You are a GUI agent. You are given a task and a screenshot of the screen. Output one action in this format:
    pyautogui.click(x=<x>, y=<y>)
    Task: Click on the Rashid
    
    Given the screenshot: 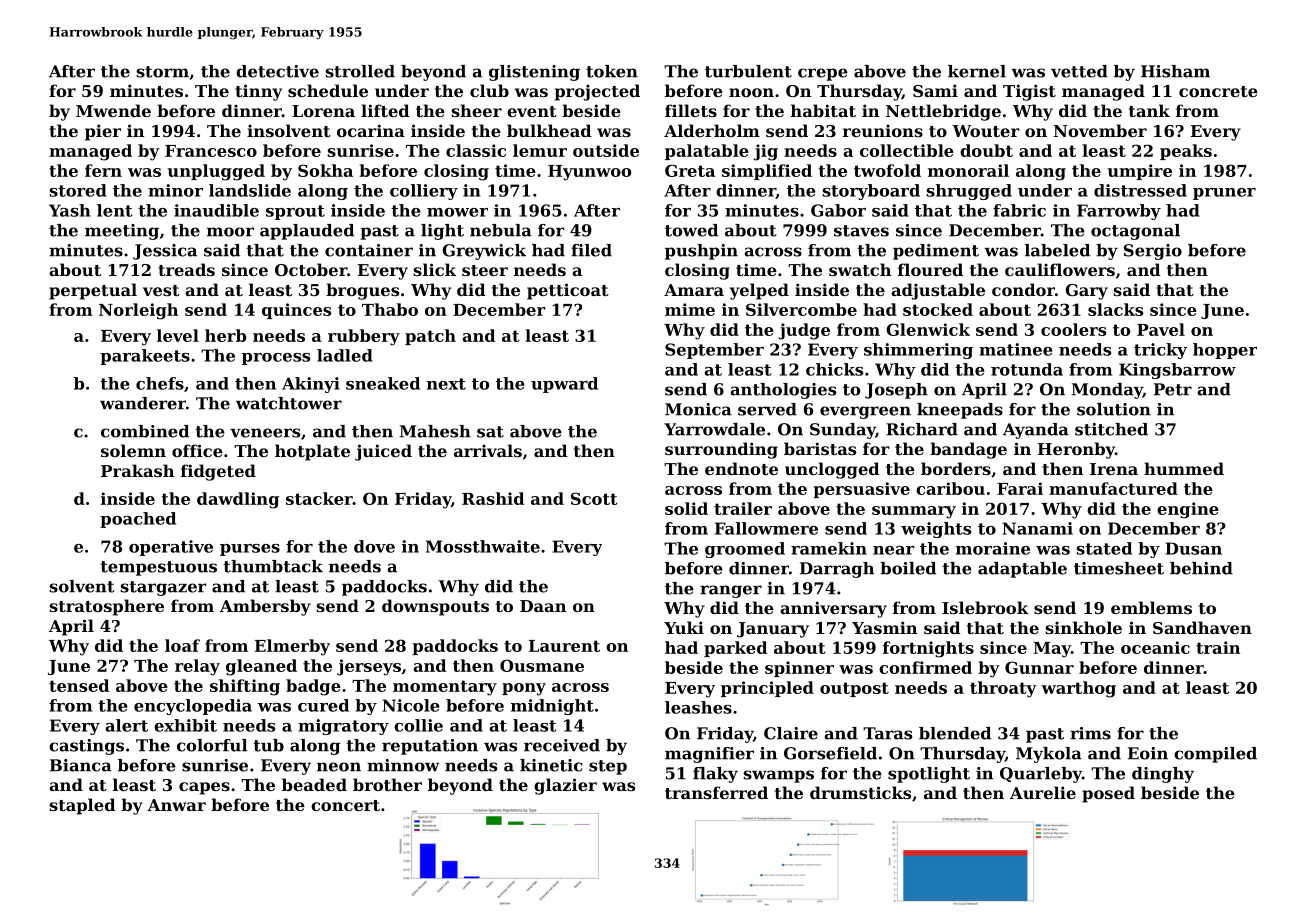 What is the action you would take?
    pyautogui.click(x=493, y=498)
